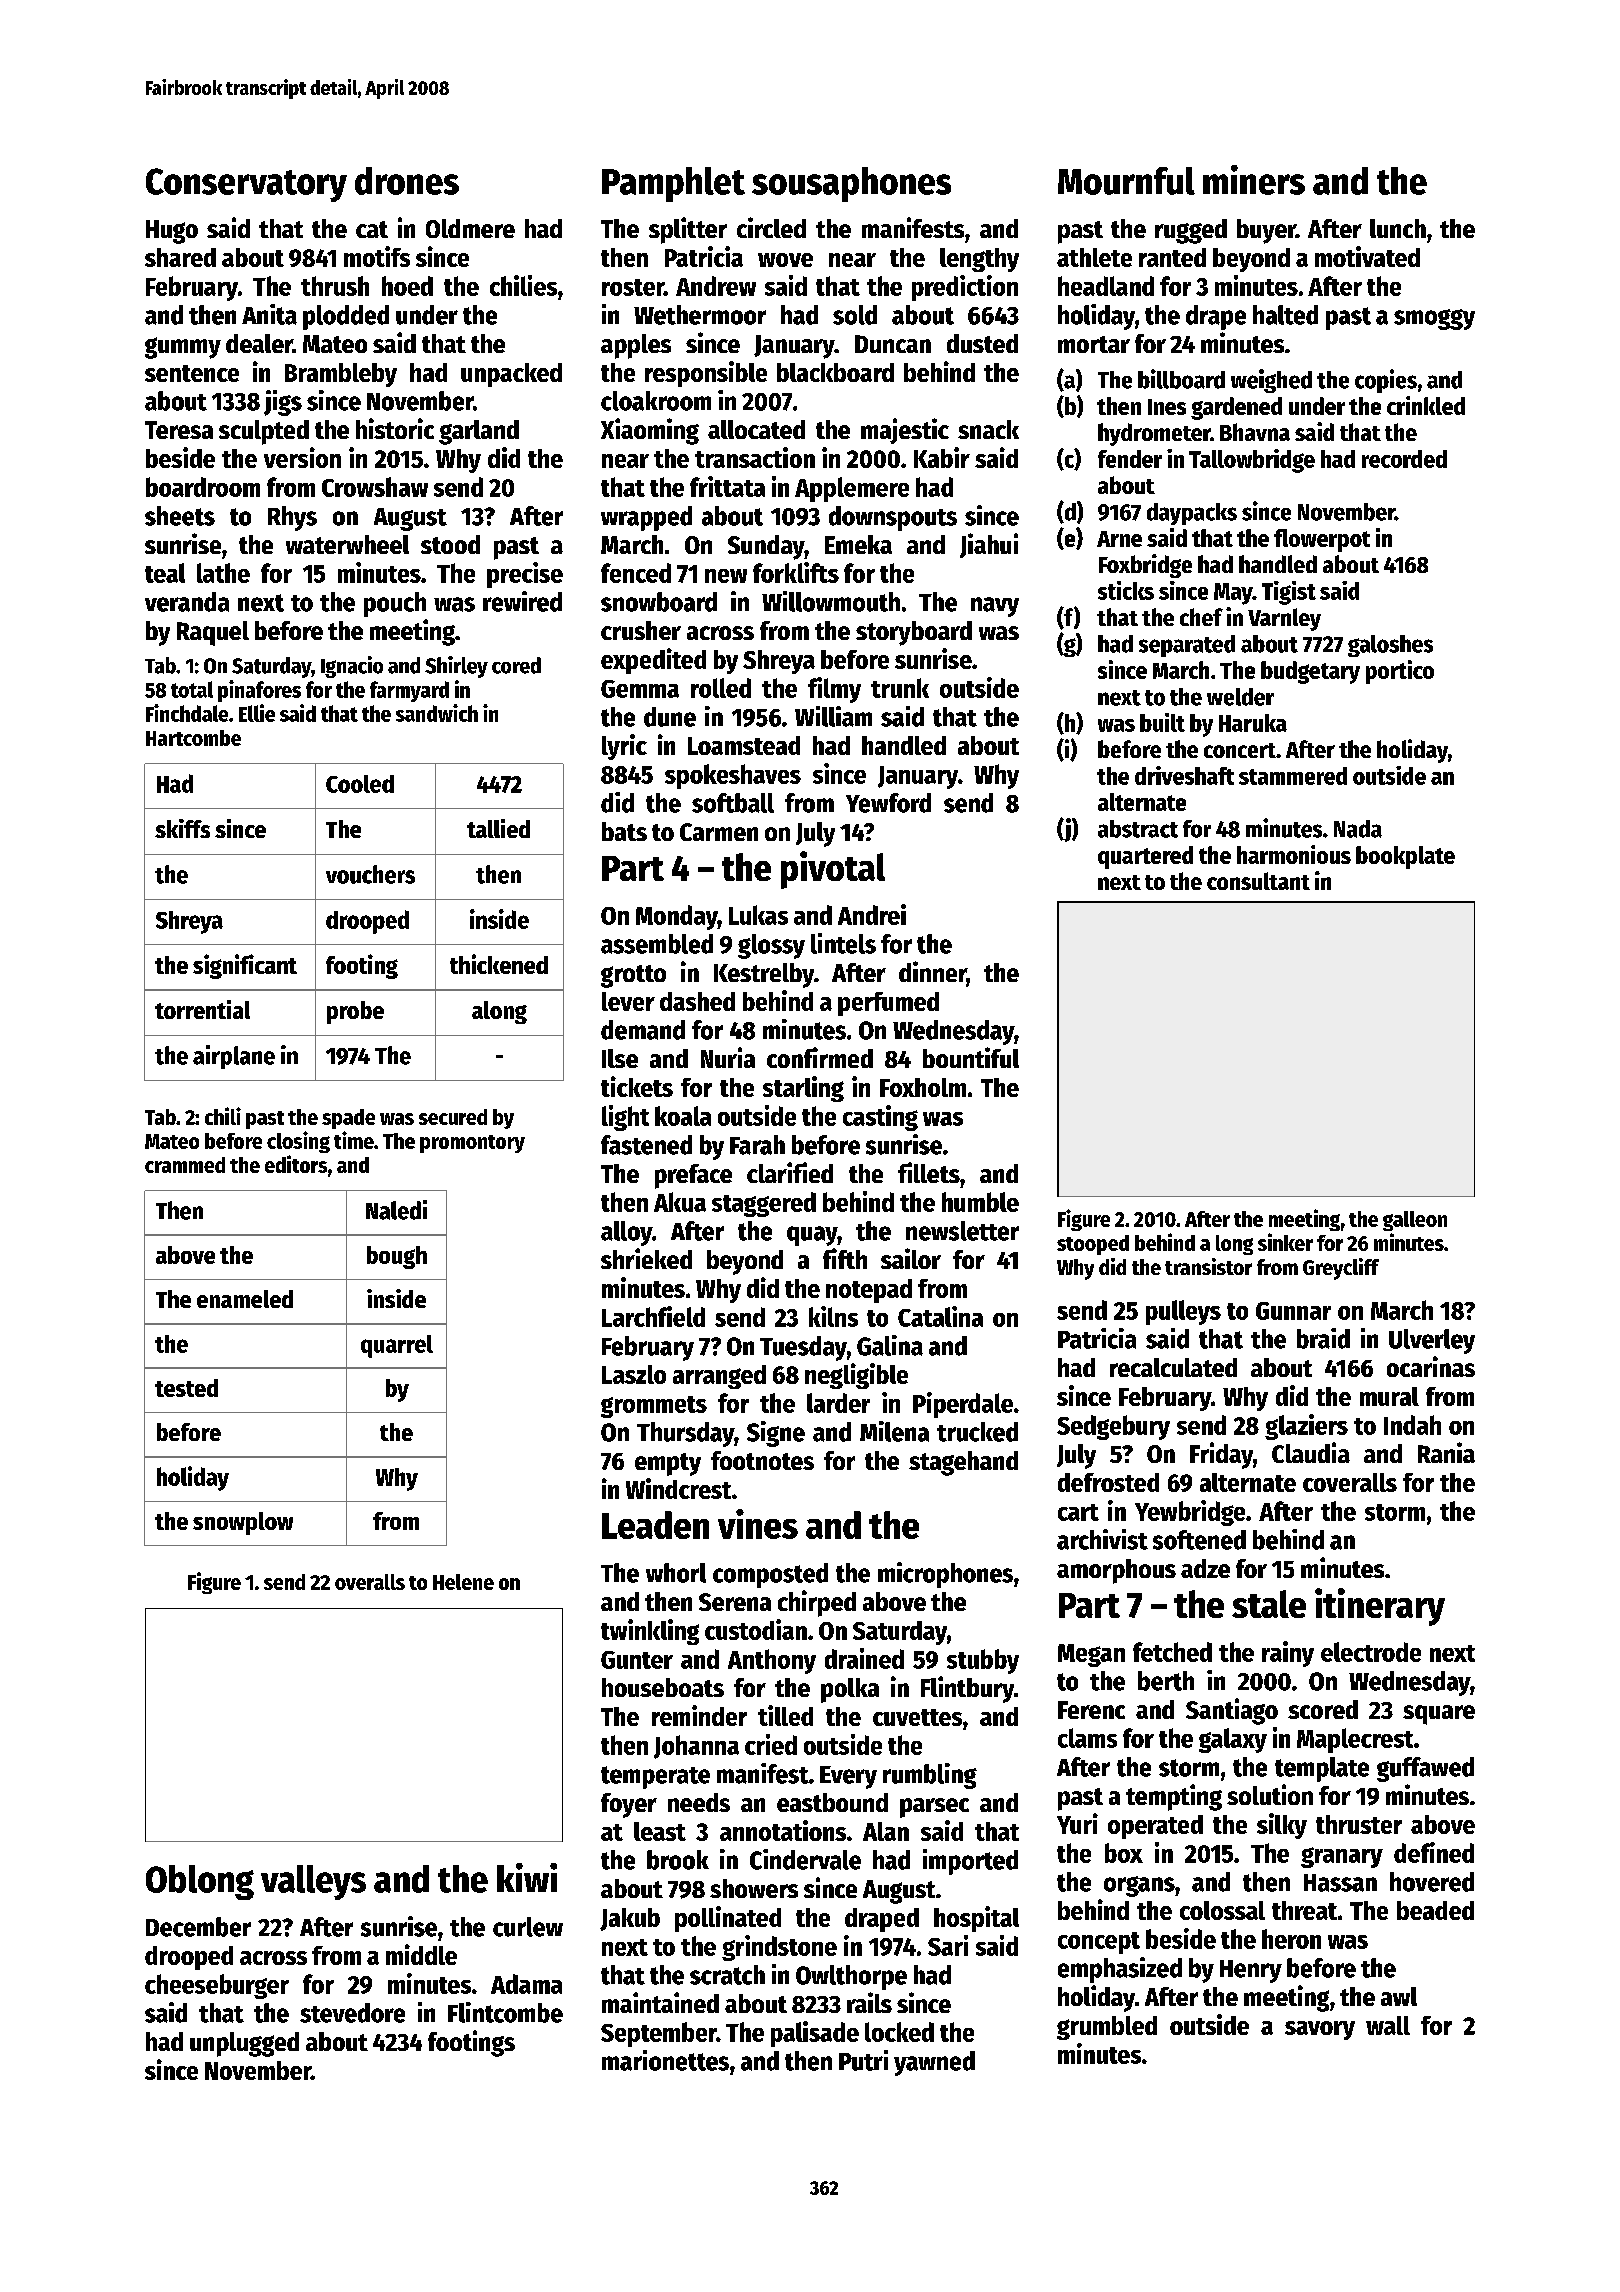 Image resolution: width=1620 pixels, height=2292 pixels. What do you see at coordinates (352, 667) in the image?
I see `Ignacio` at bounding box center [352, 667].
